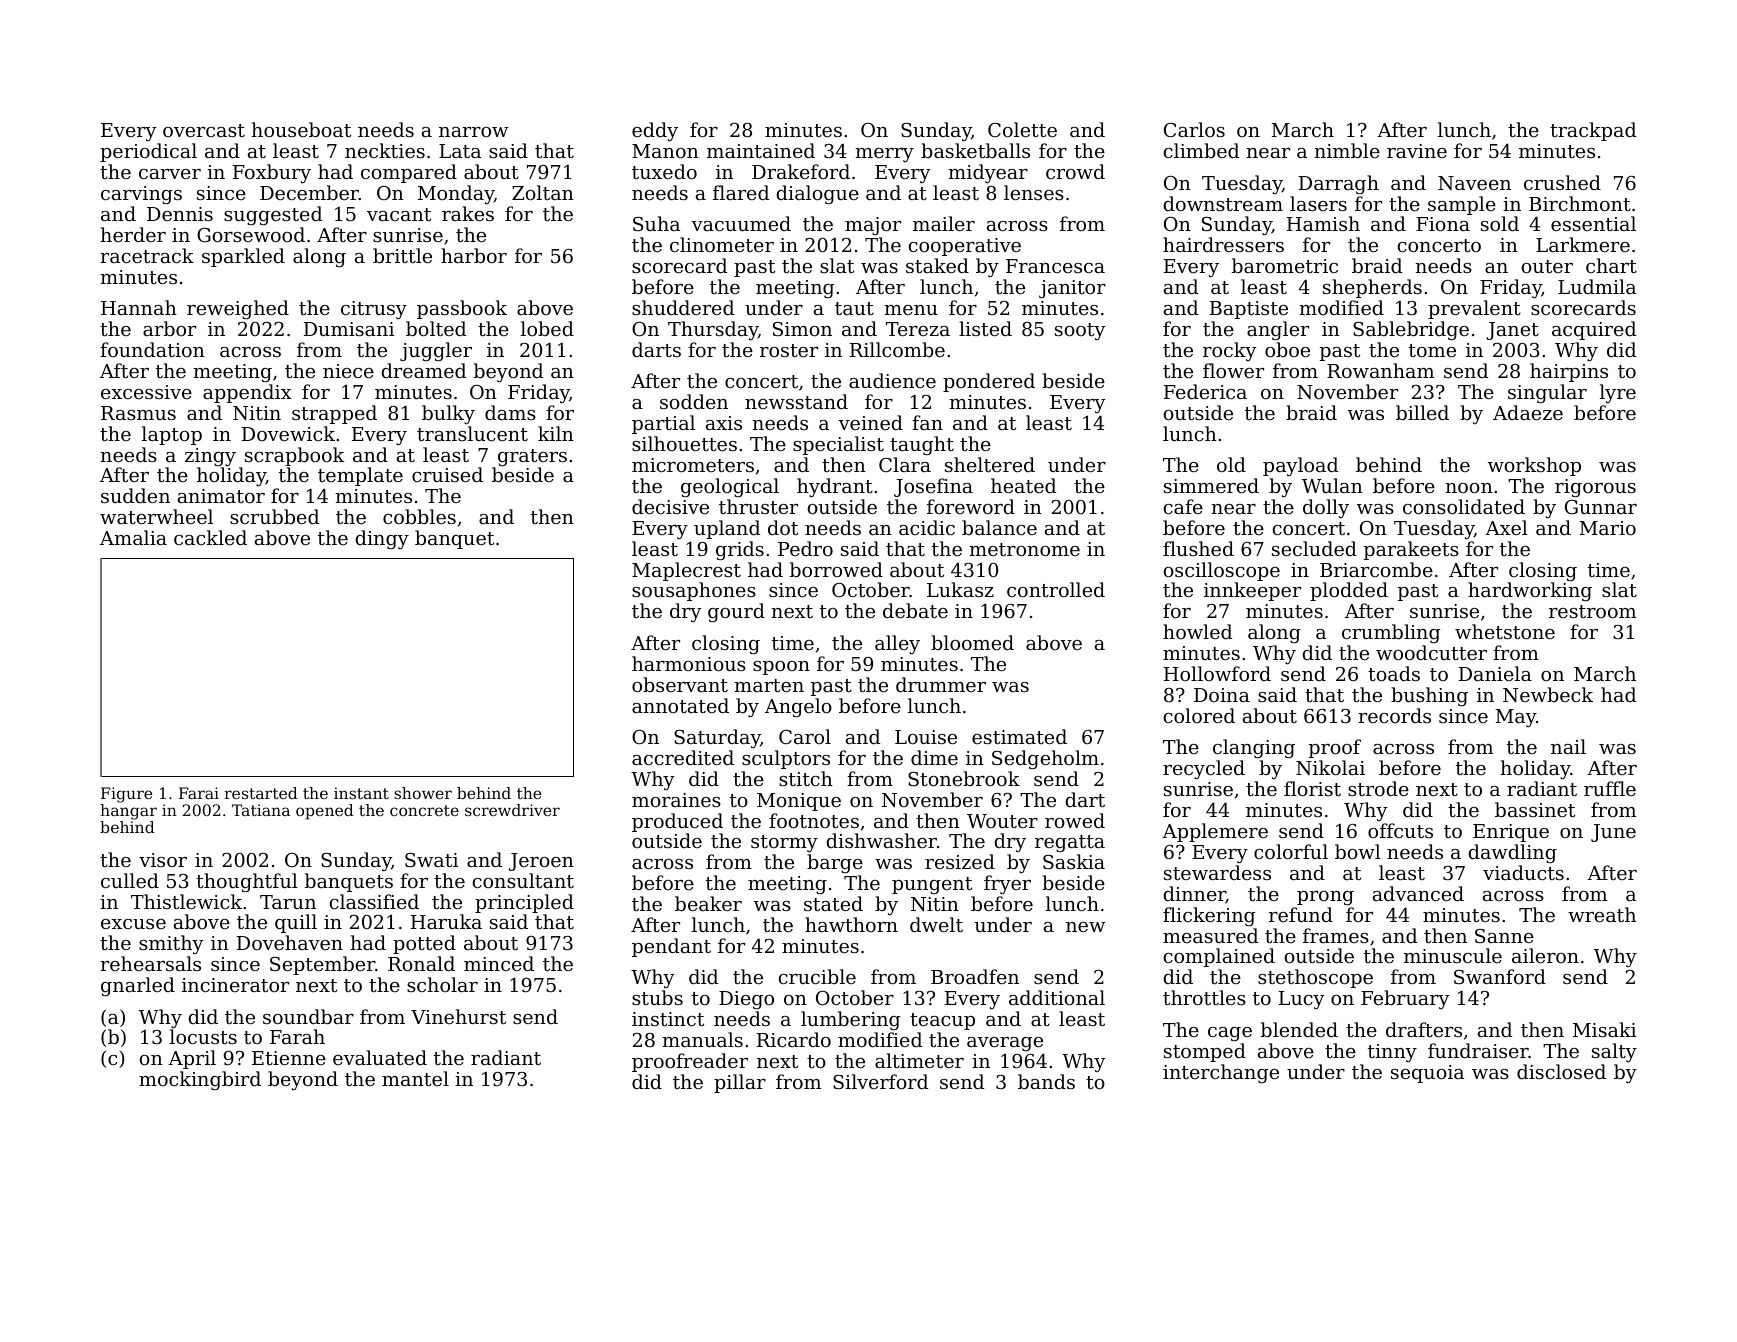 Image resolution: width=1737 pixels, height=1342 pixels. I want to click on Wulan, so click(1332, 485).
